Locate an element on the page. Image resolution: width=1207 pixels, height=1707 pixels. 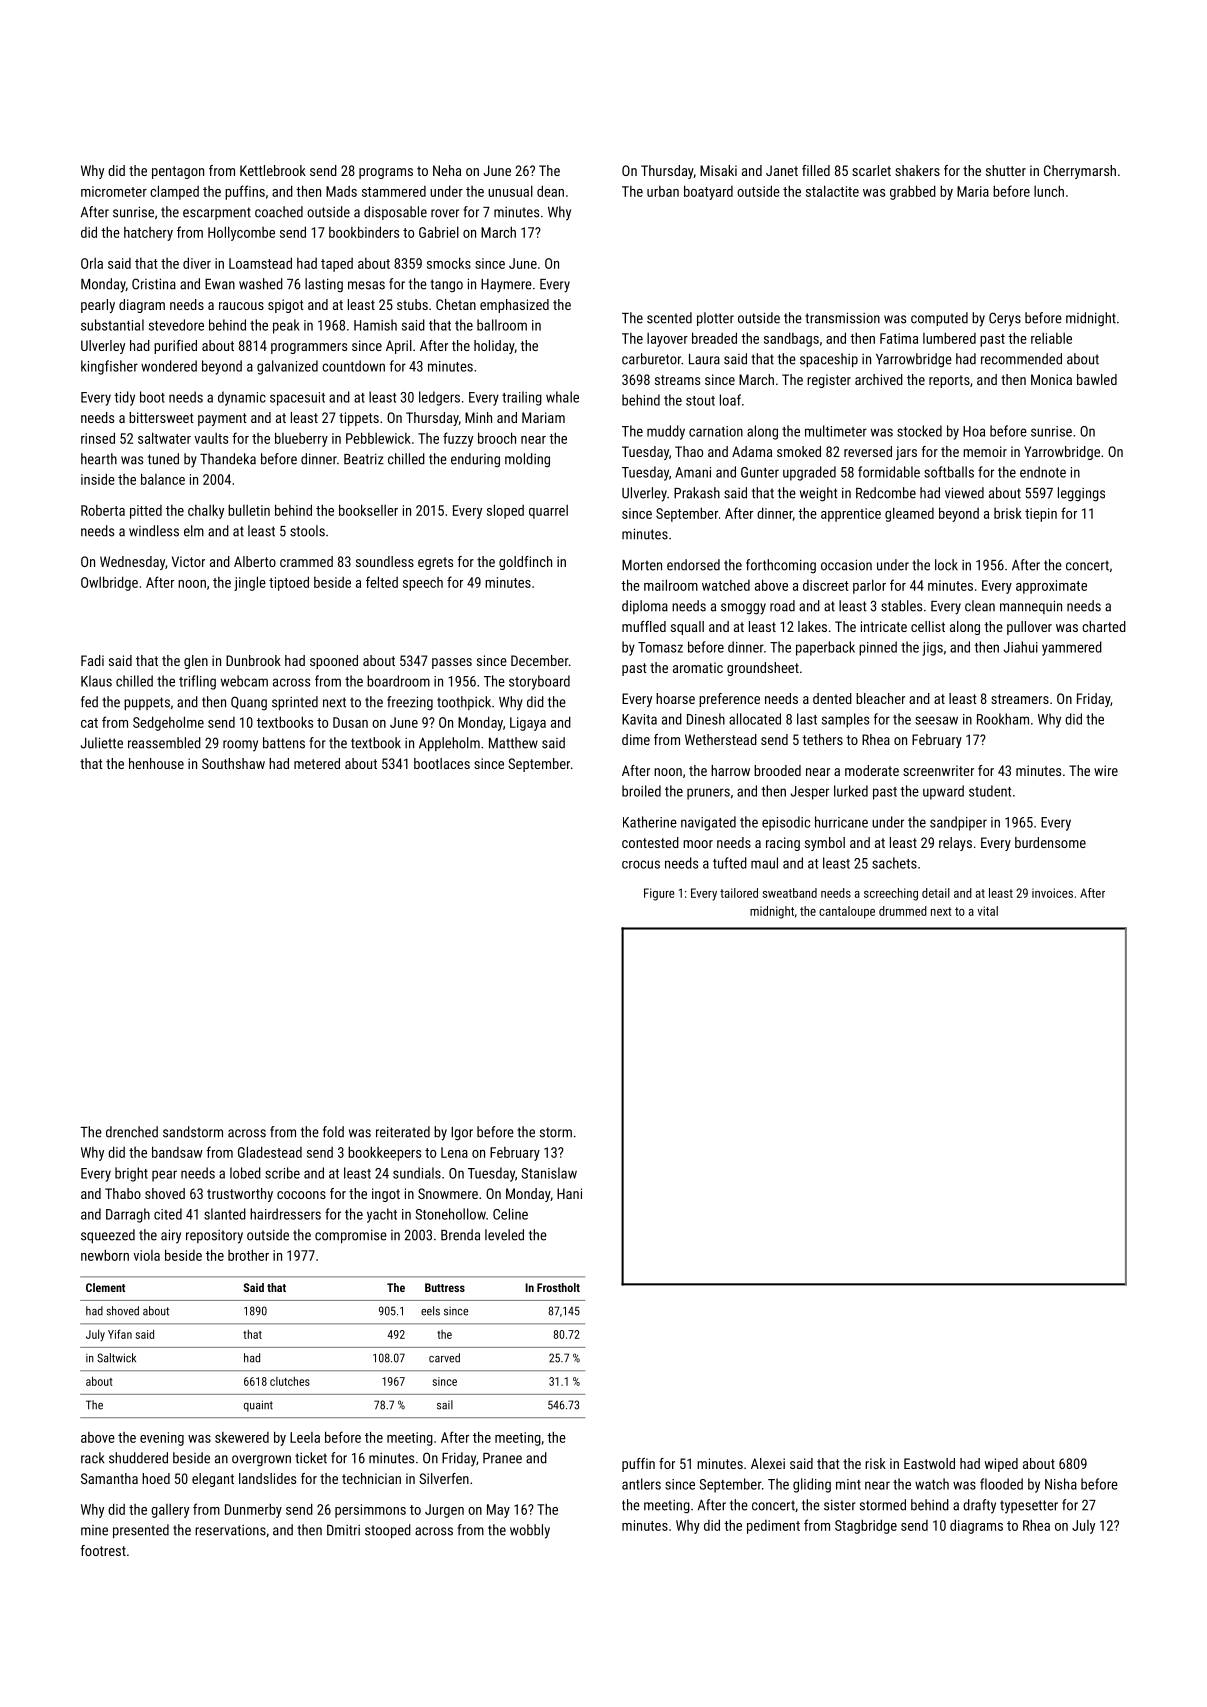
kingfisher is located at coordinates (109, 367).
